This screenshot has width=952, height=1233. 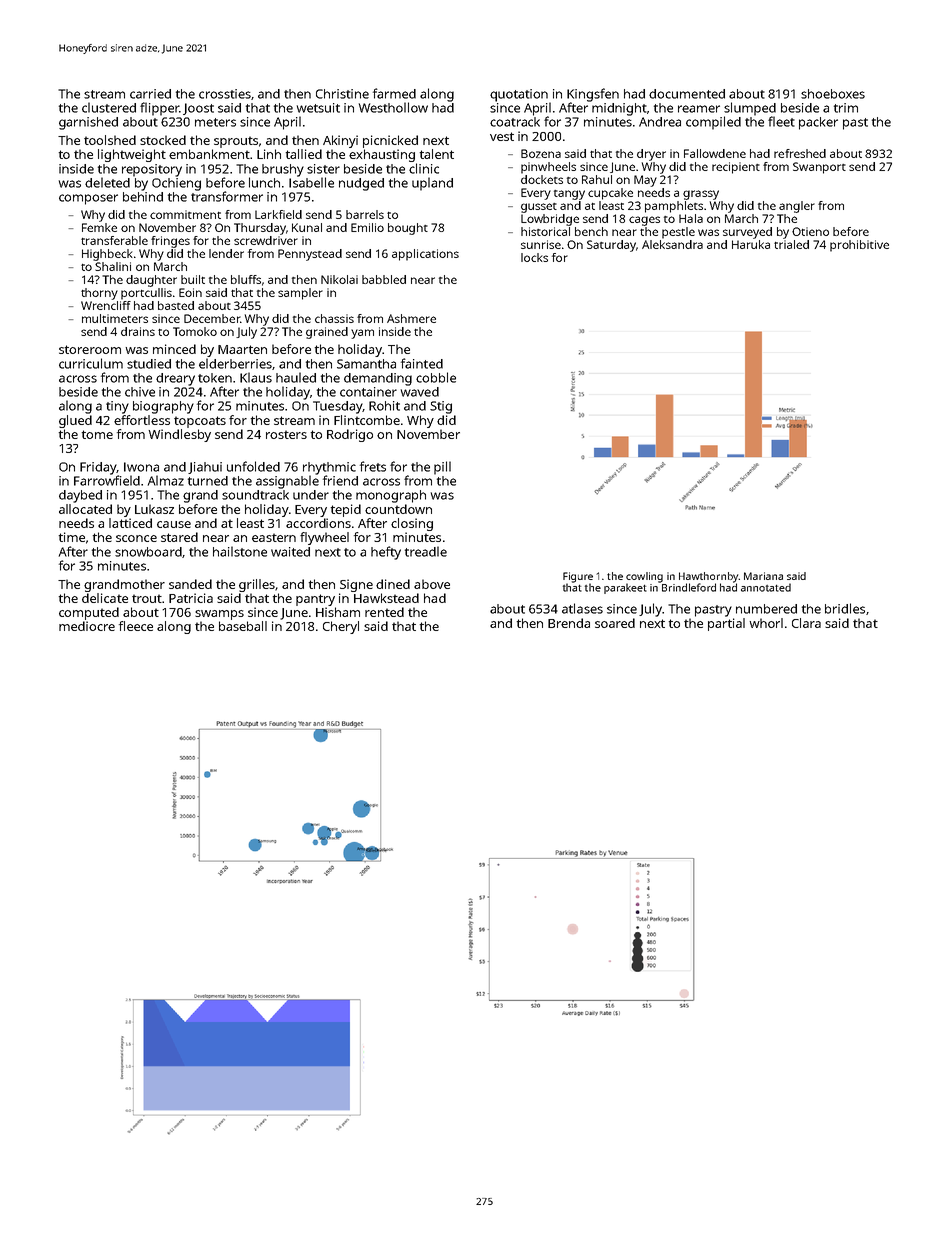 I want to click on packer, so click(x=818, y=123).
